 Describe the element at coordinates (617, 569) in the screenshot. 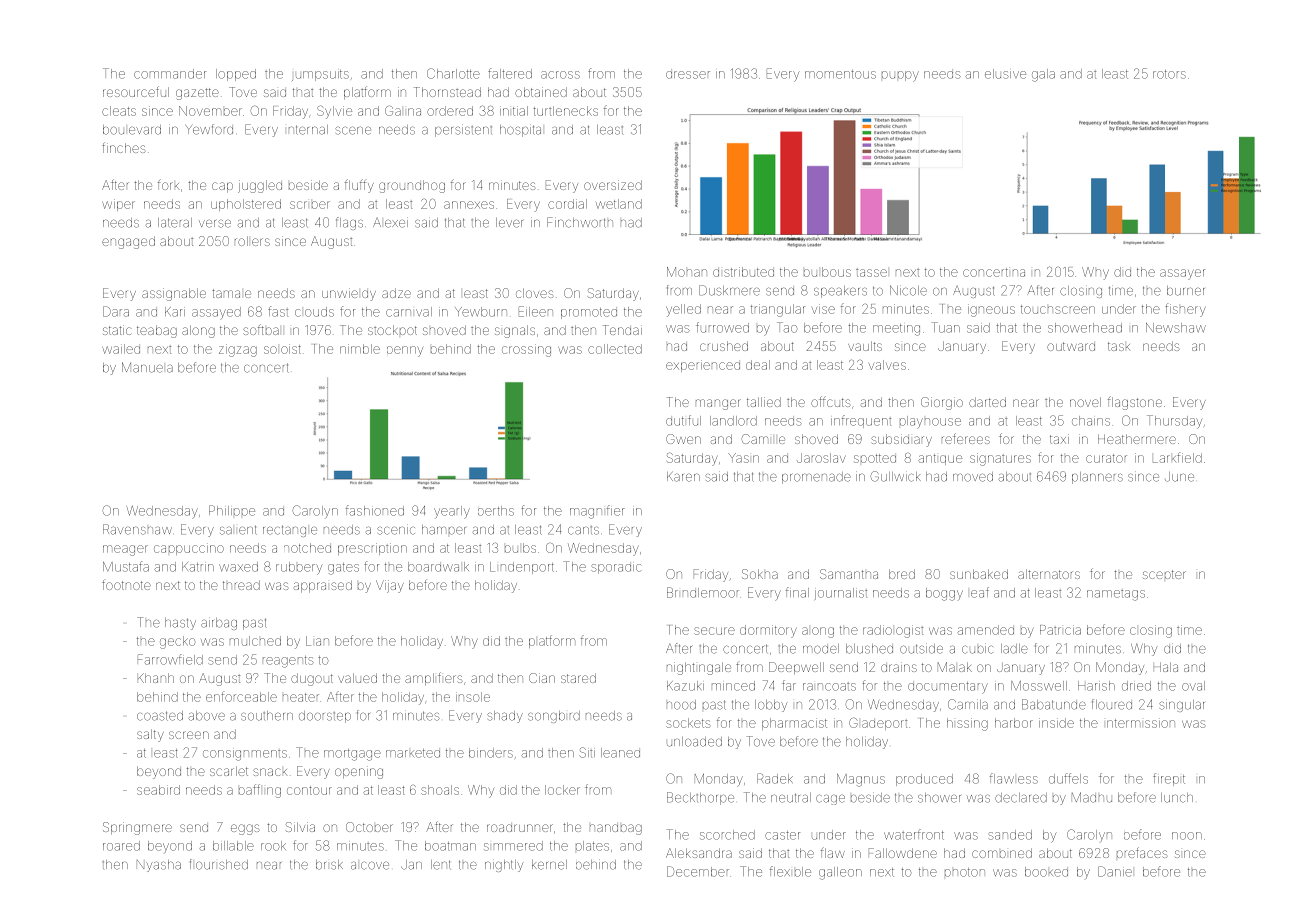

I see `sporadic` at that location.
